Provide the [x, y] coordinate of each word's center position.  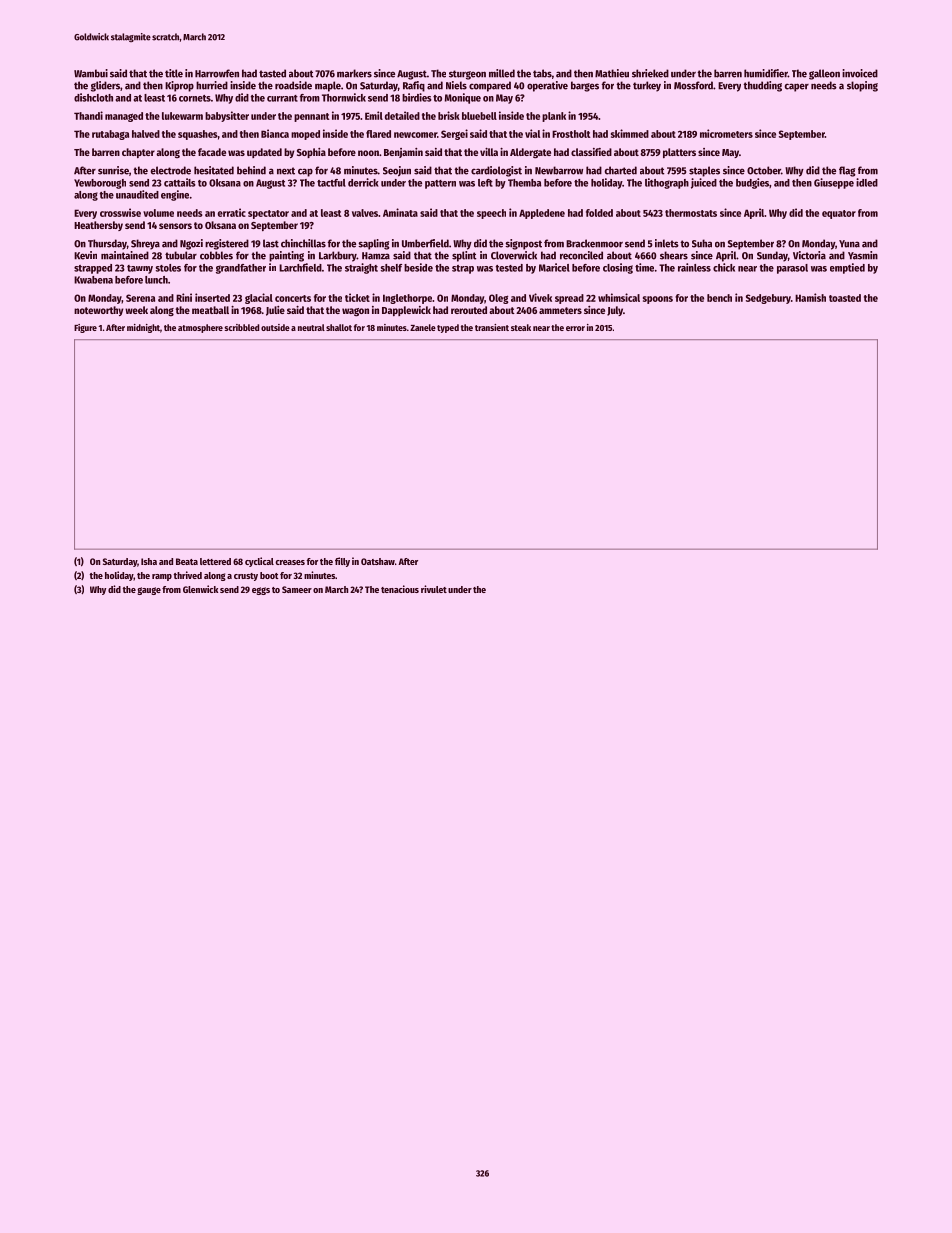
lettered [215, 561]
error [575, 328]
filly [342, 562]
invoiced [860, 73]
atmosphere [200, 328]
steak [521, 327]
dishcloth [93, 97]
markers [354, 73]
